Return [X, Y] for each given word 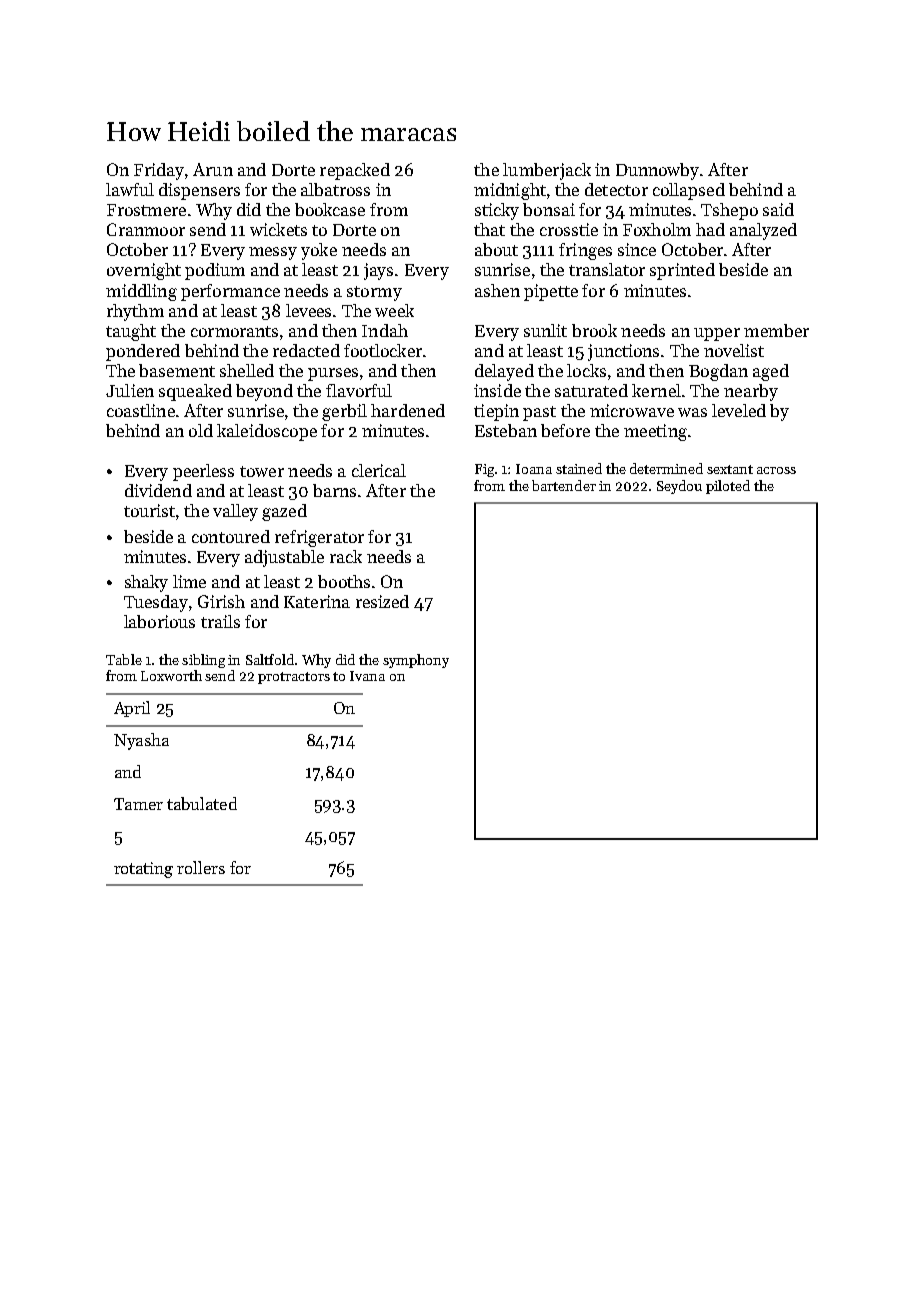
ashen [497, 290]
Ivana [367, 676]
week [394, 310]
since [637, 249]
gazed [284, 512]
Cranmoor [146, 229]
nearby [751, 392]
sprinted [682, 271]
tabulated [202, 803]
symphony [416, 661]
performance [230, 292]
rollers [201, 867]
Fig [484, 470]
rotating [143, 870]
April [132, 709]
